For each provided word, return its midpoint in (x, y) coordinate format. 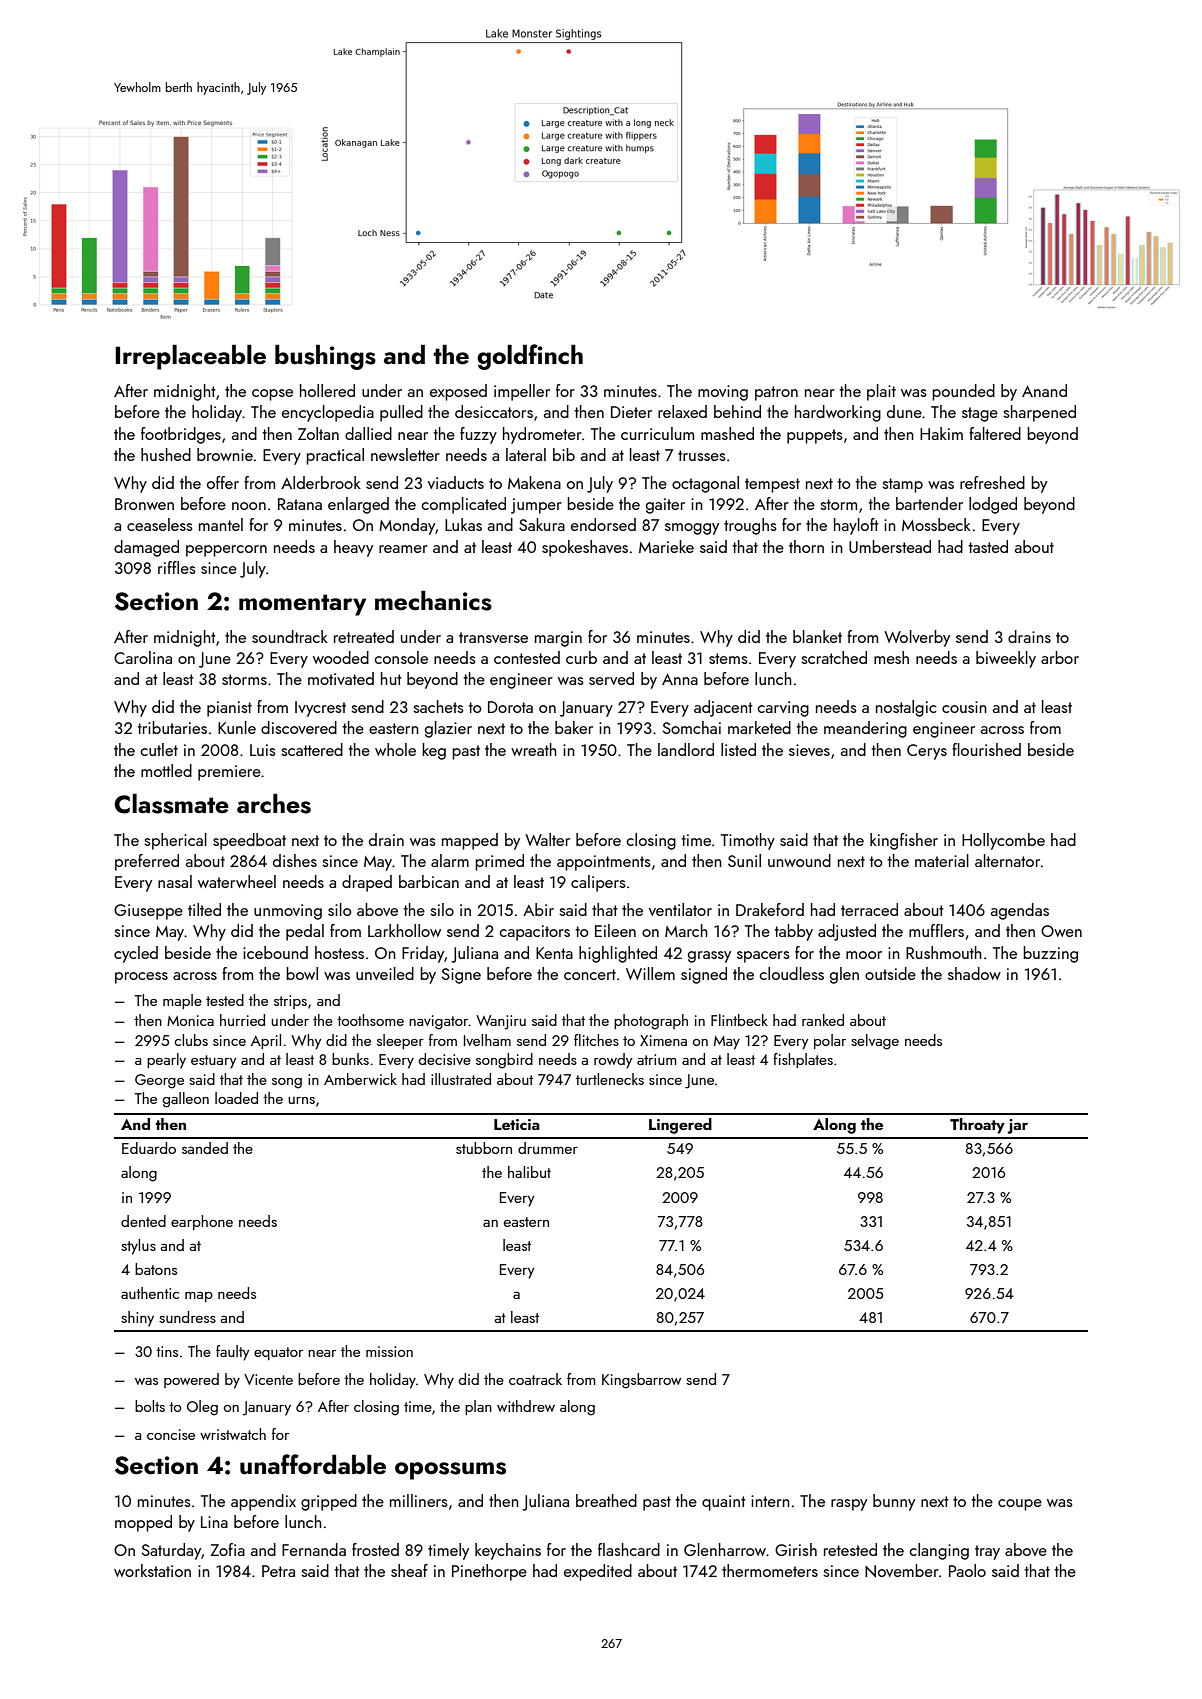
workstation (152, 1570)
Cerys (927, 752)
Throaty (977, 1126)
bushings (325, 357)
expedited (598, 1572)
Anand (1044, 390)
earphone (202, 1222)
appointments (604, 863)
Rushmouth (944, 952)
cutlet (159, 749)
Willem (650, 973)
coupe (1020, 1505)
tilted (204, 909)
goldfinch (530, 357)
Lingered (680, 1126)
